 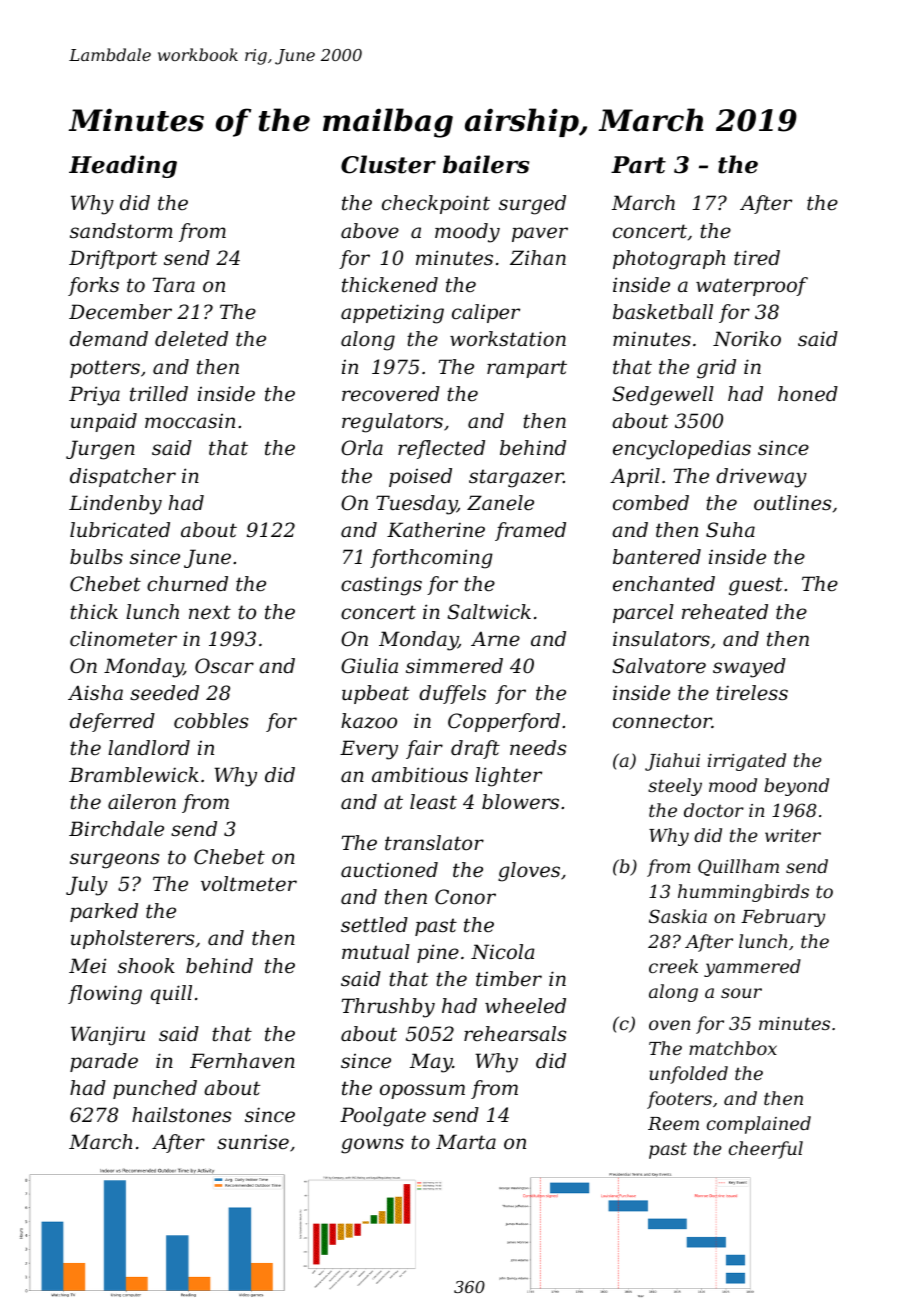 What do you see at coordinates (392, 423) in the page?
I see `regulators` at bounding box center [392, 423].
